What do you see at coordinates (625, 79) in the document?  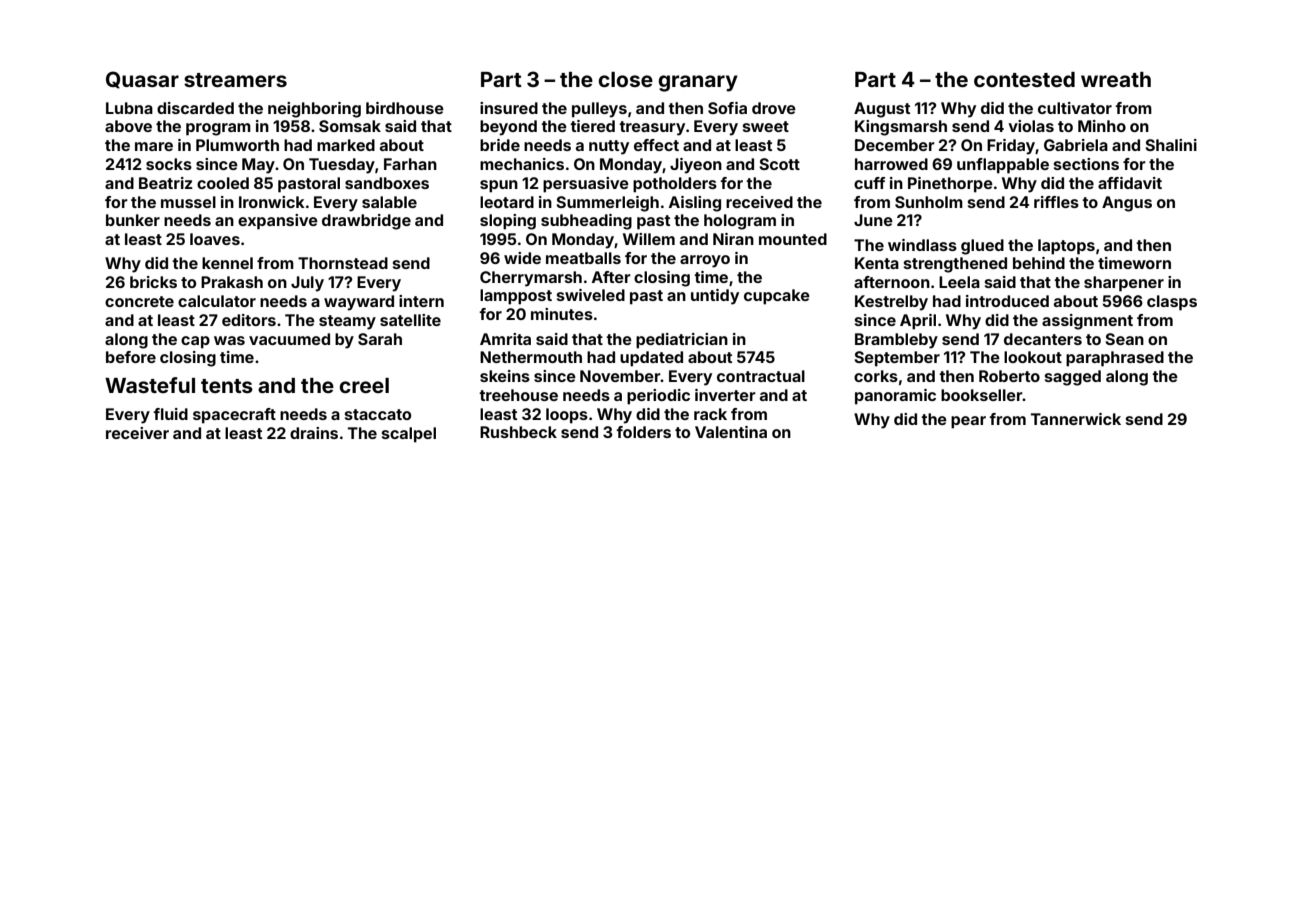 I see `close` at bounding box center [625, 79].
